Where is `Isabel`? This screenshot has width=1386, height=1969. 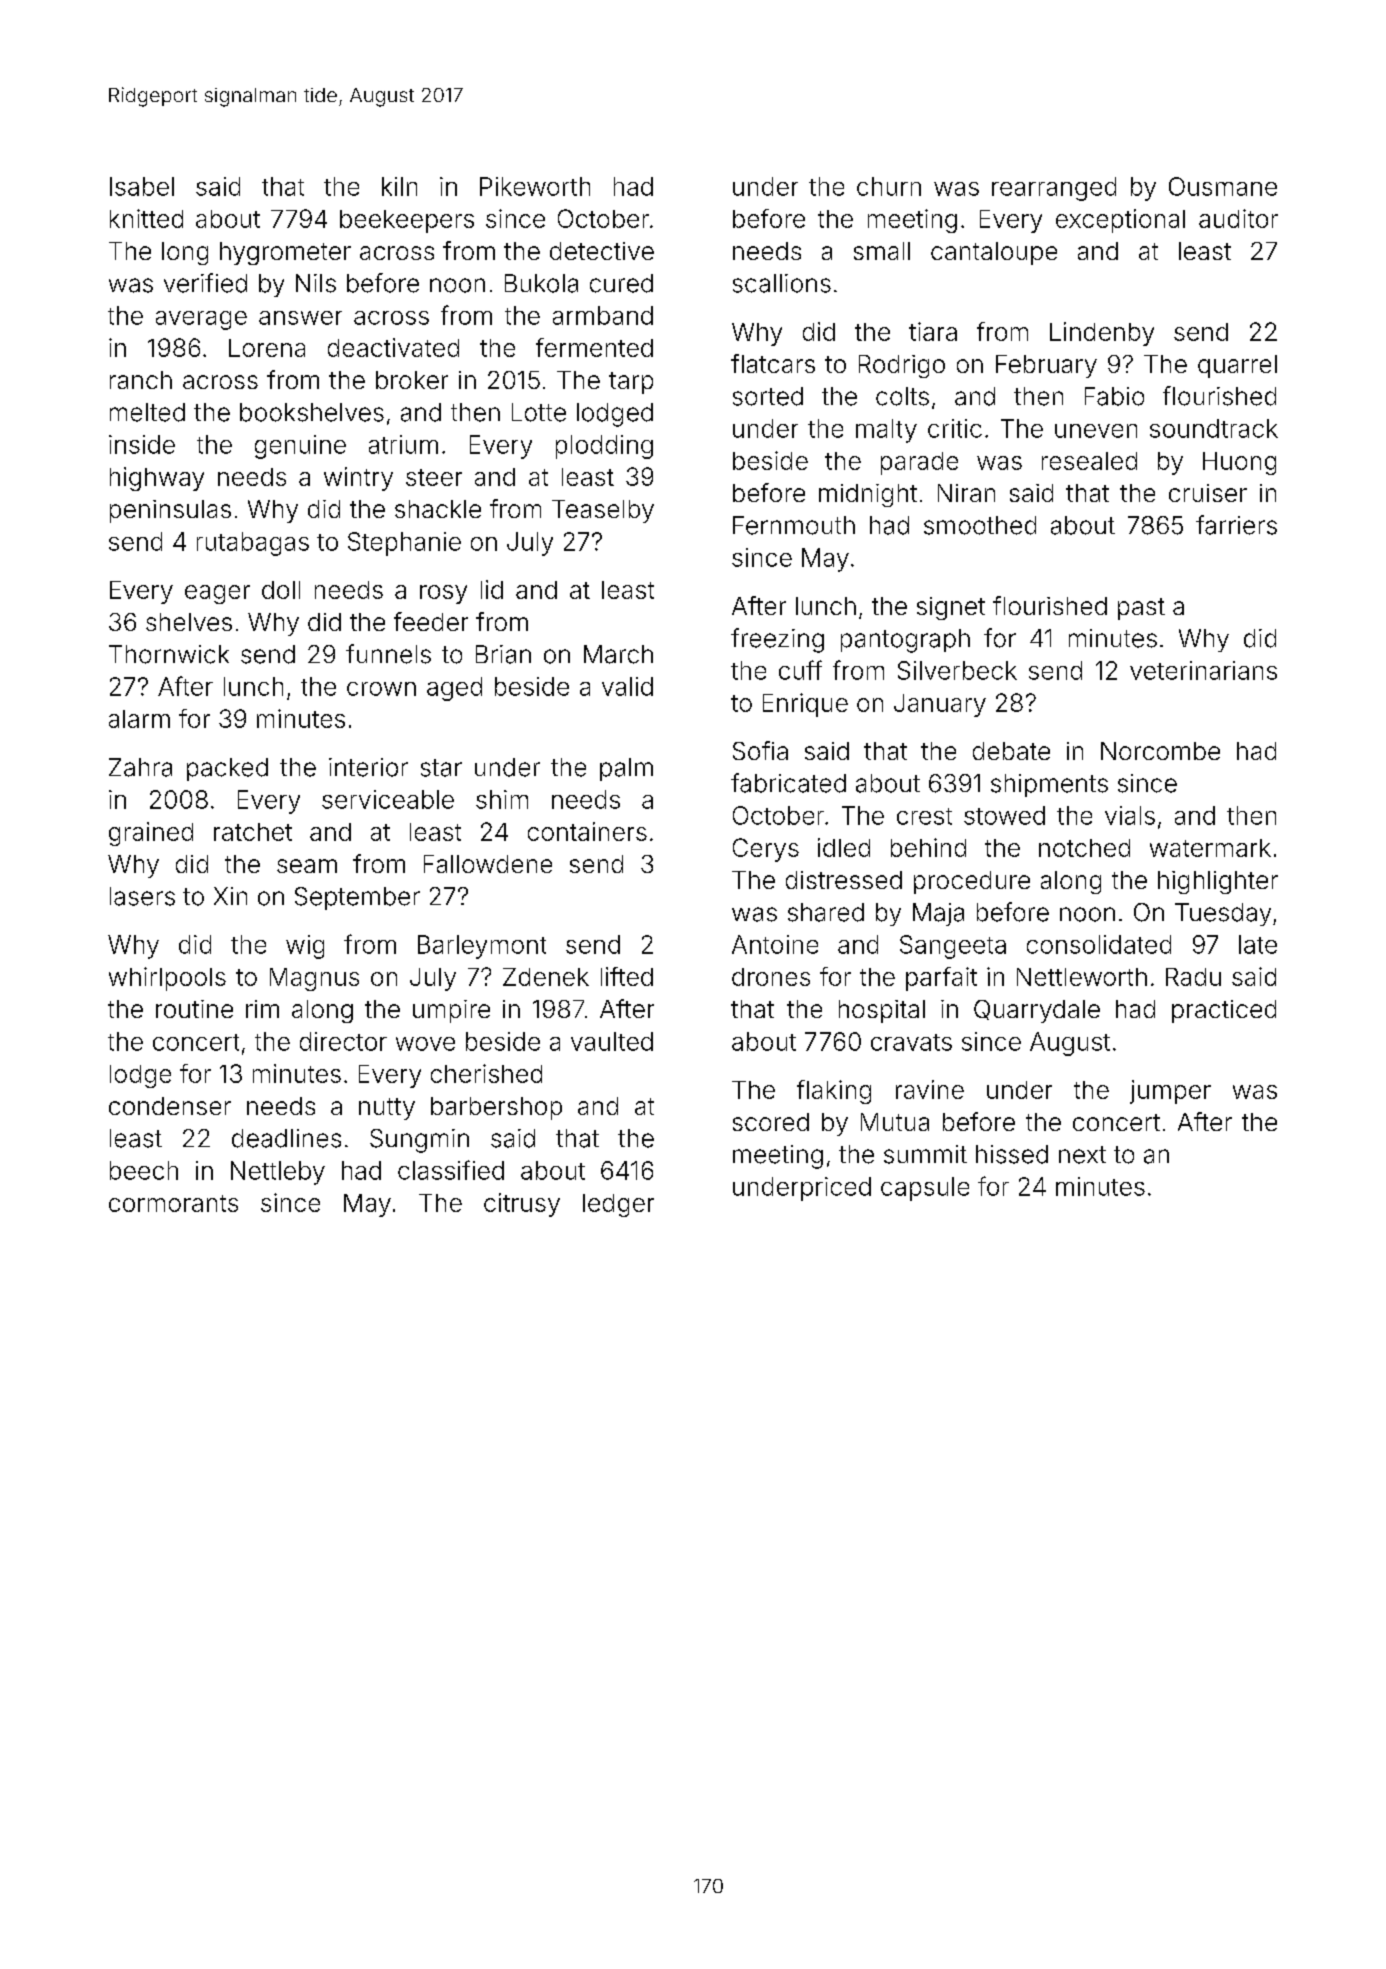 Isabel is located at coordinates (142, 186).
